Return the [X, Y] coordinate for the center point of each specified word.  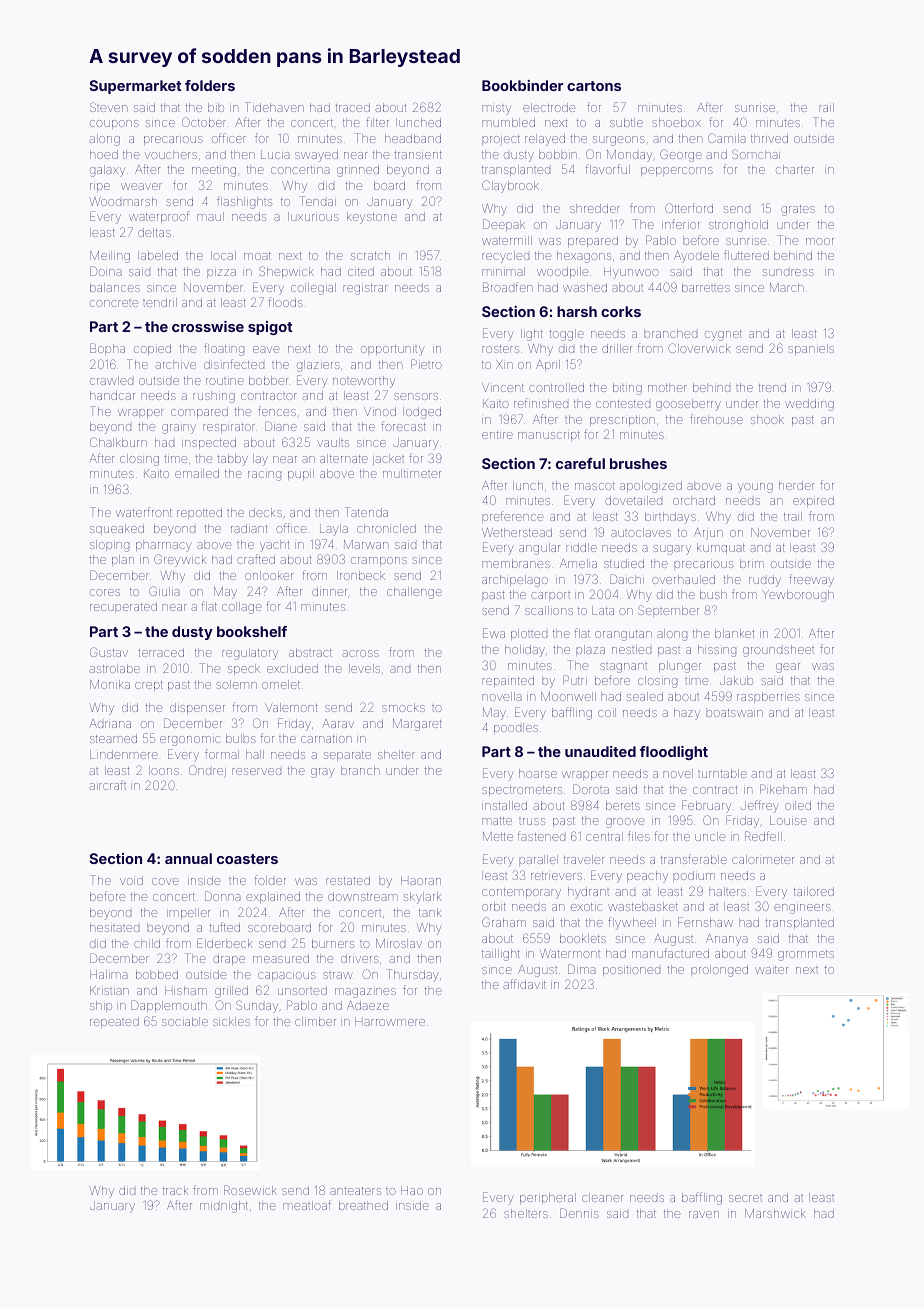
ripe [100, 187]
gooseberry [688, 405]
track [175, 1190]
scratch [370, 255]
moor [820, 241]
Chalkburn [118, 442]
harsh [577, 311]
